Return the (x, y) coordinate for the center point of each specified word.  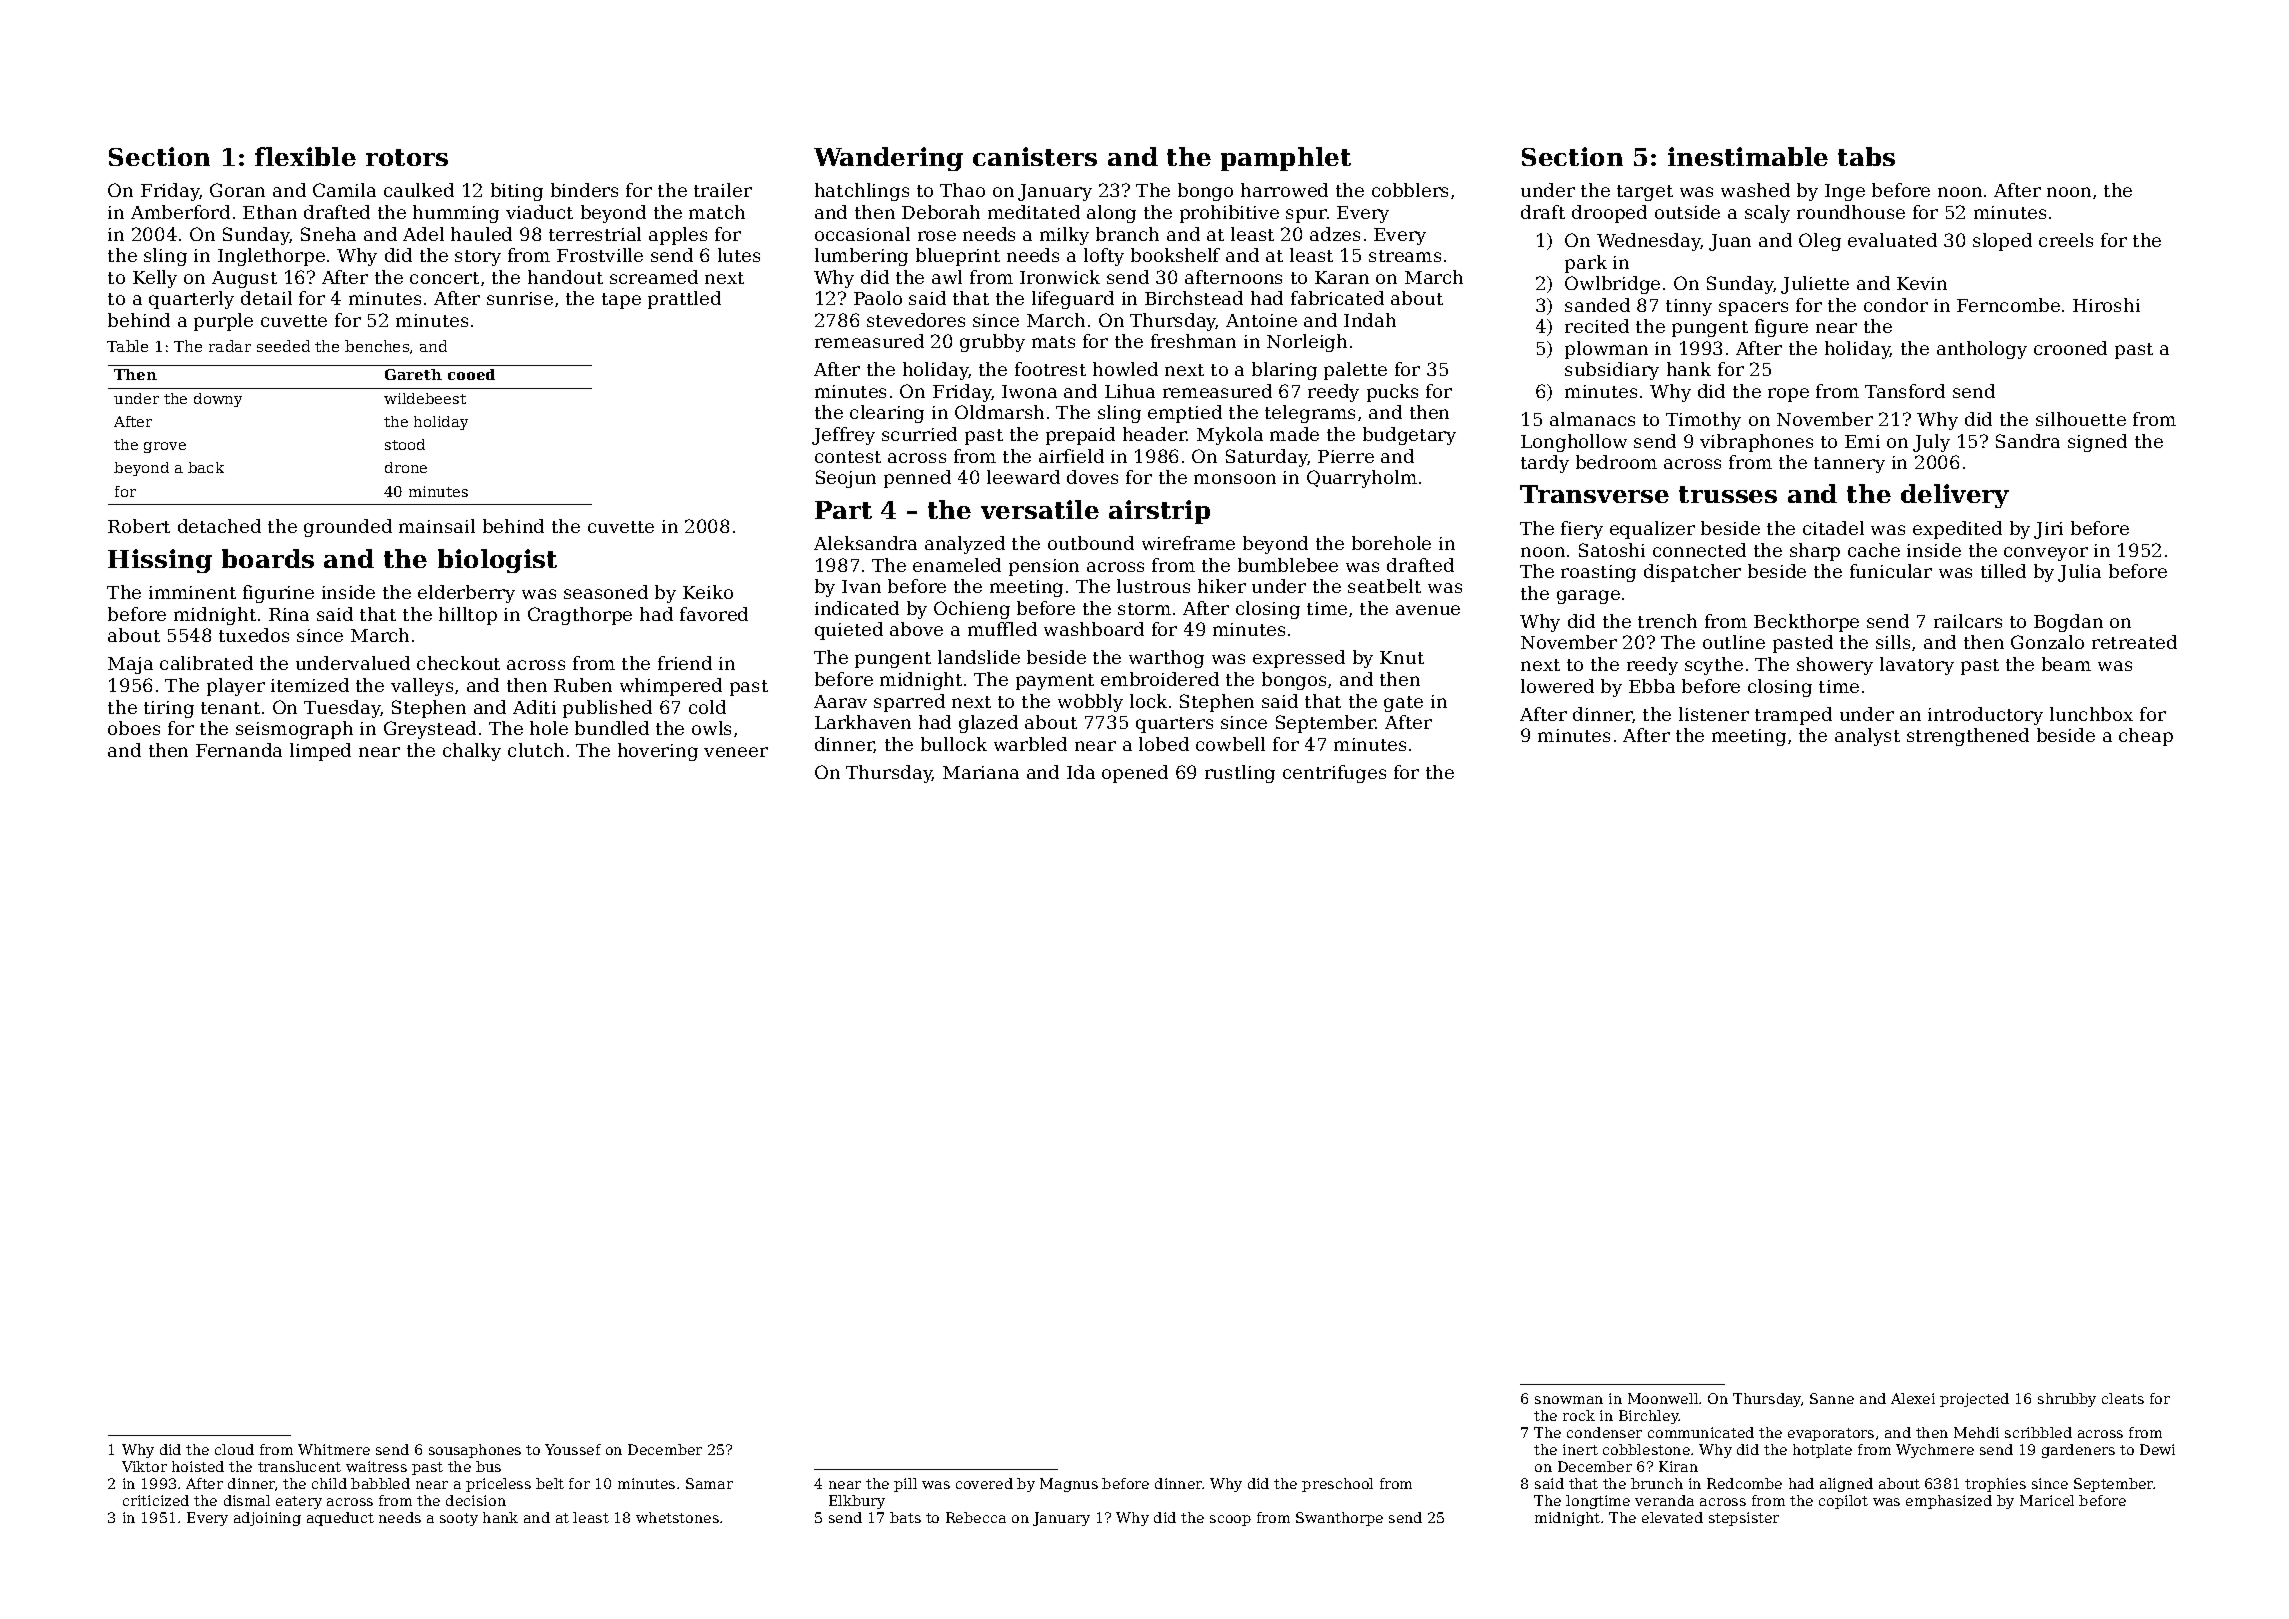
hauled (481, 234)
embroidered (1160, 679)
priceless (498, 1485)
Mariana (981, 772)
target (1645, 193)
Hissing (160, 561)
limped (320, 752)
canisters (1035, 156)
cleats (2123, 1398)
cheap (2146, 737)
